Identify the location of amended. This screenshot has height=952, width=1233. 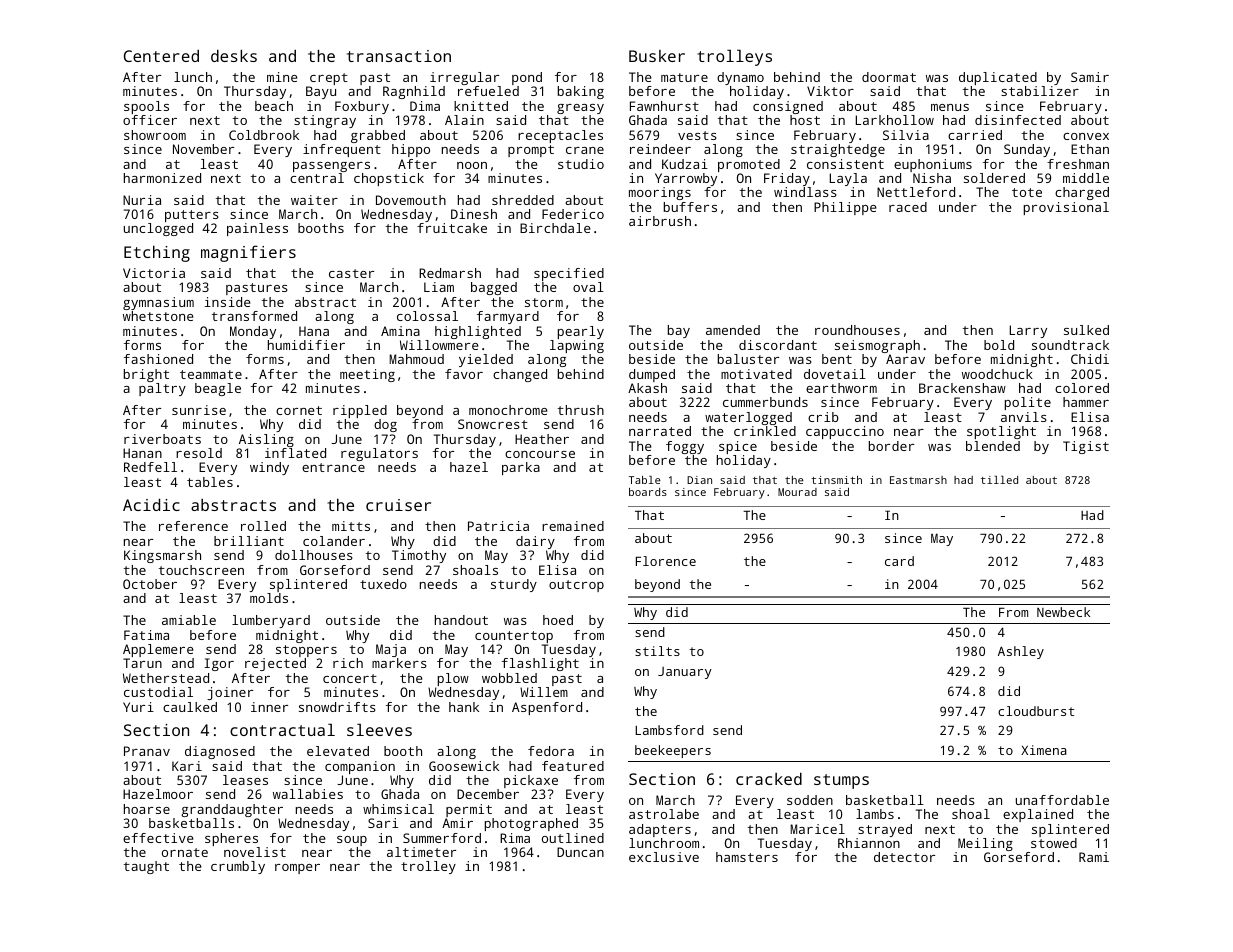
(733, 330).
